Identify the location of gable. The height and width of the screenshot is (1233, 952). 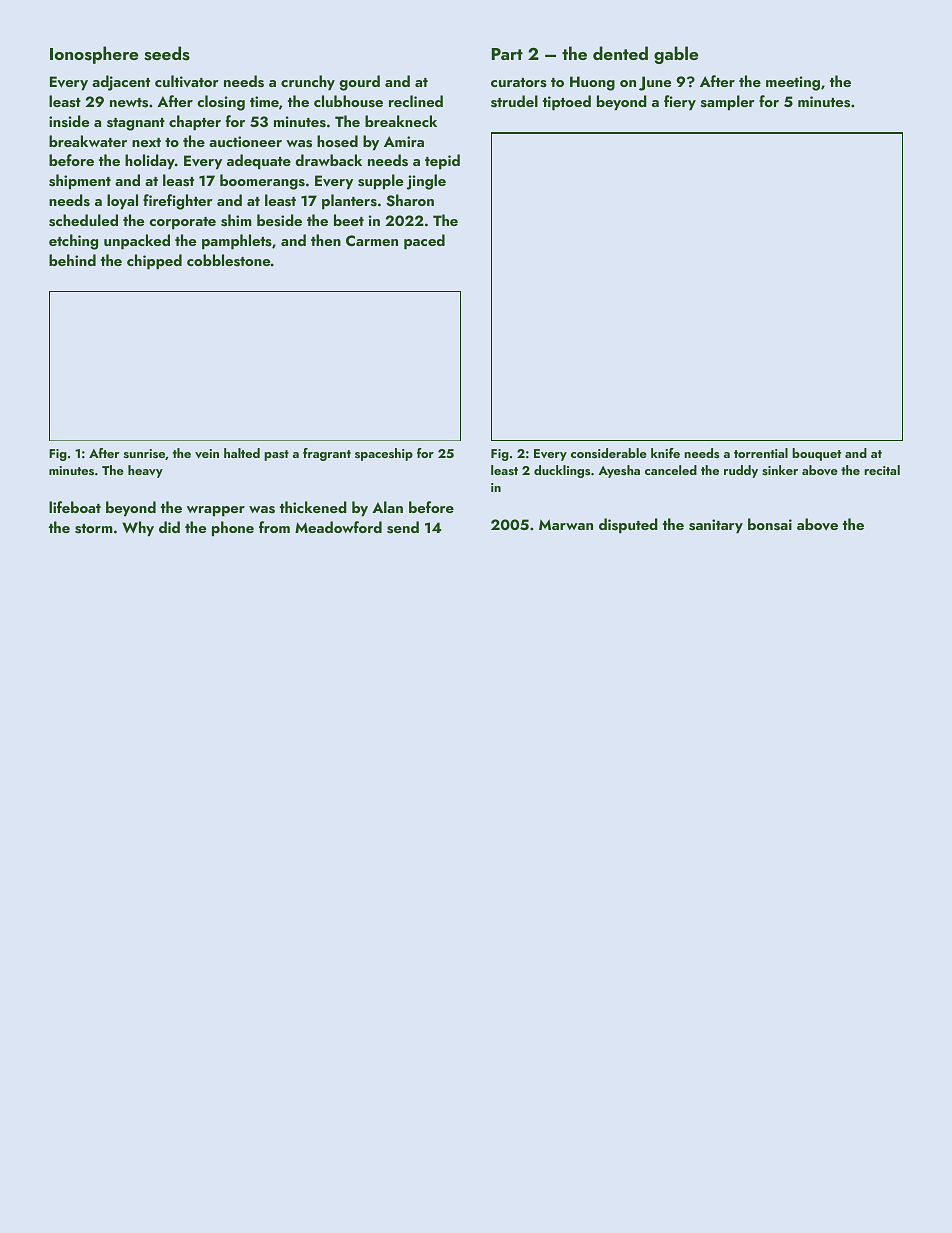
(676, 55).
